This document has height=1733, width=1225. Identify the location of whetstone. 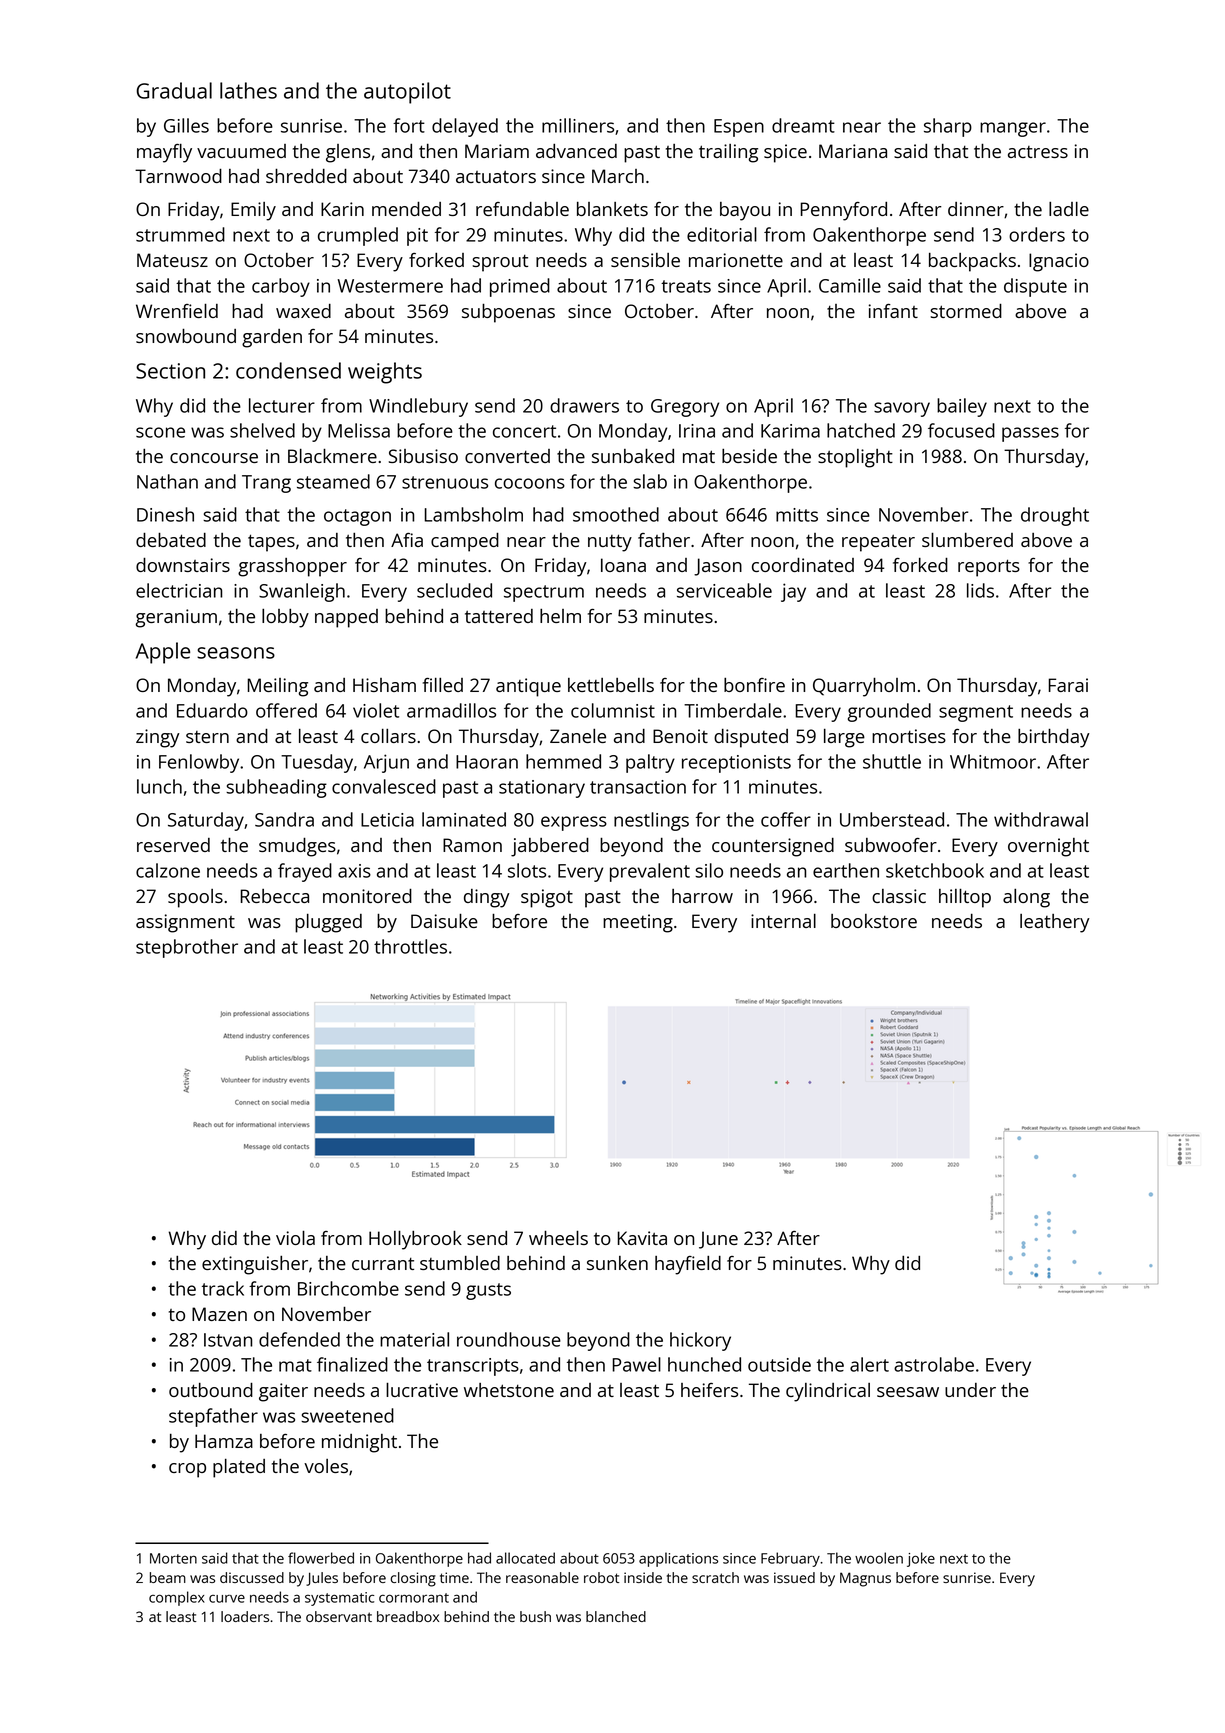
(509, 1390).
